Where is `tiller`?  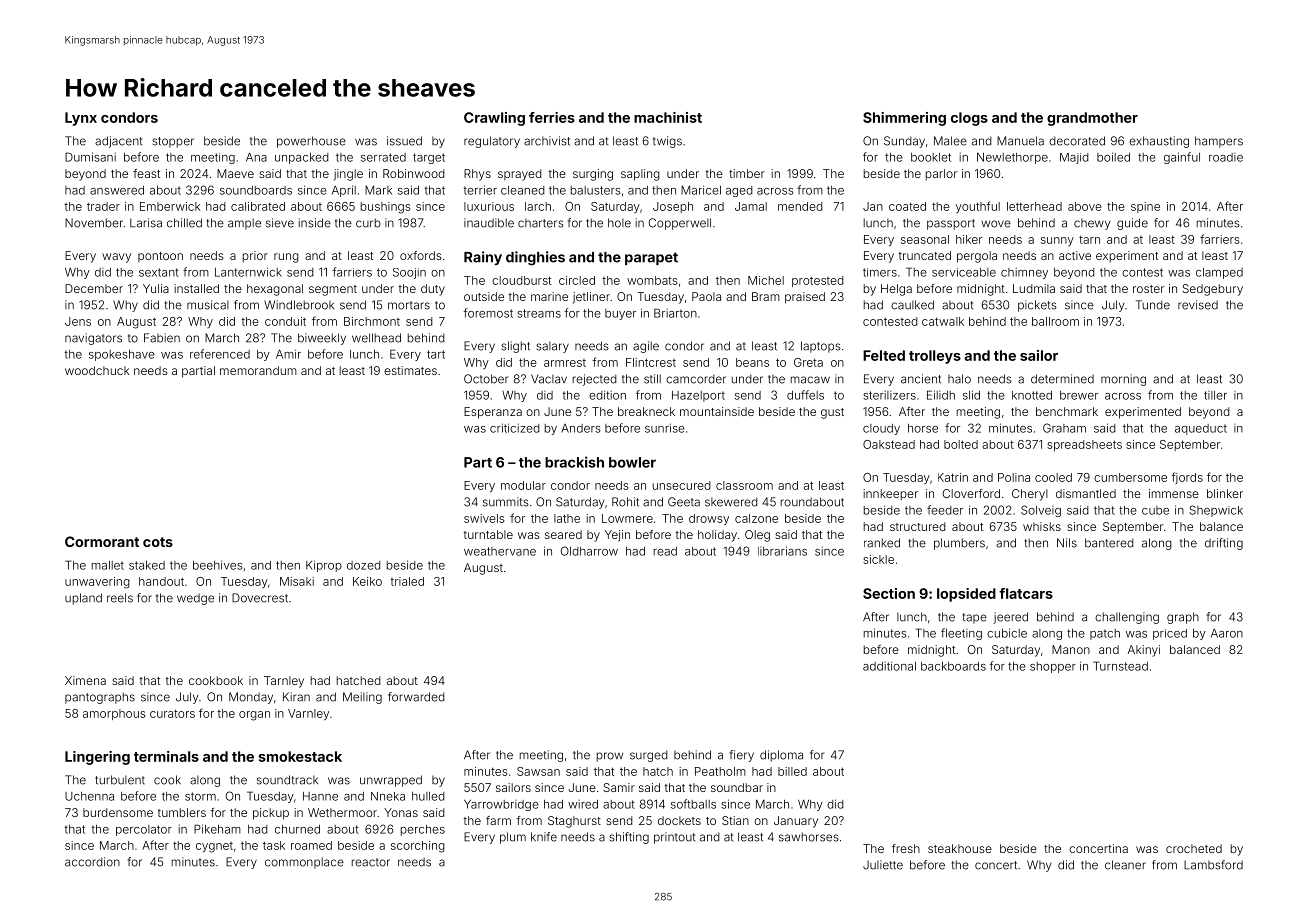
tiller is located at coordinates (1215, 395).
